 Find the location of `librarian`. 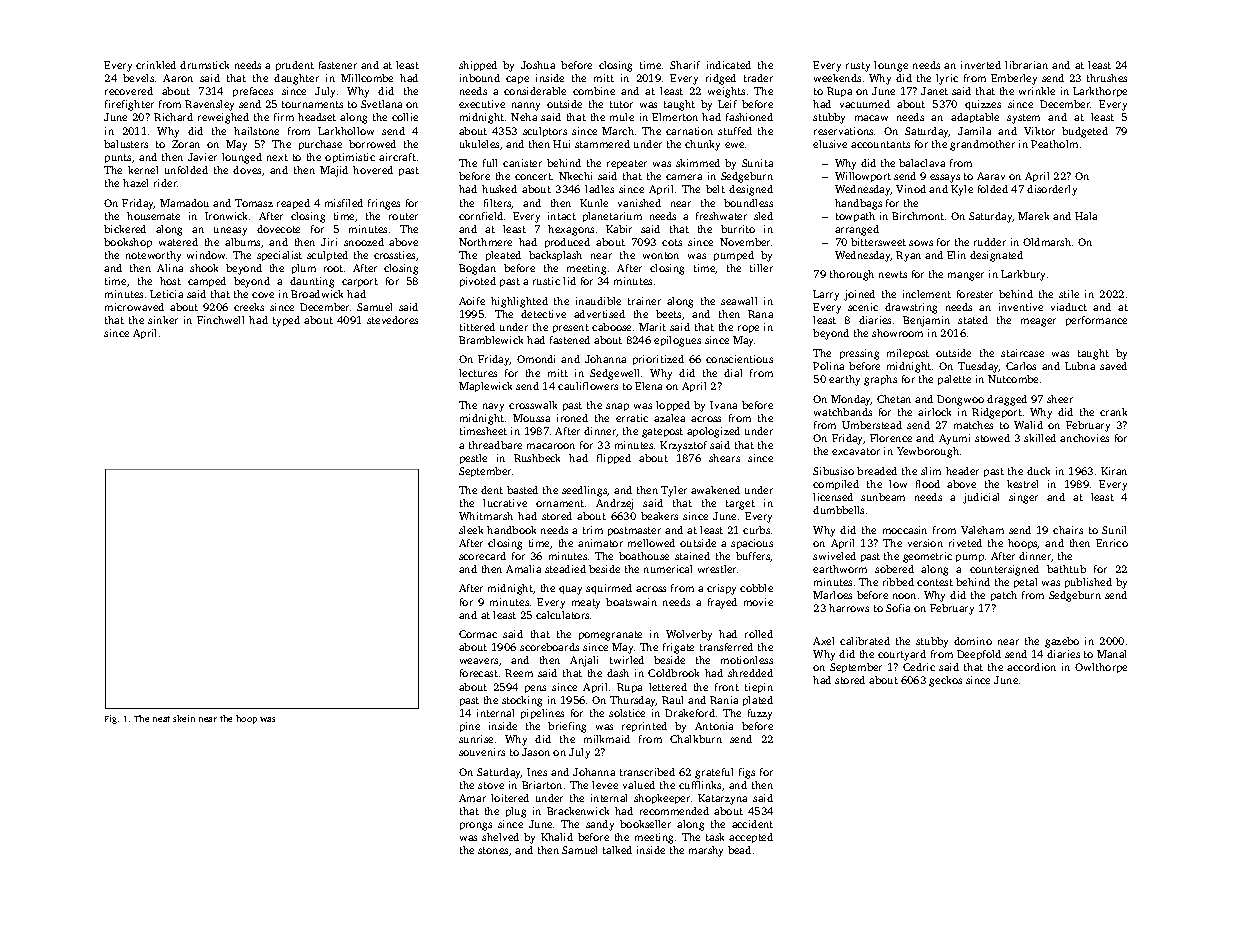

librarian is located at coordinates (1026, 65).
